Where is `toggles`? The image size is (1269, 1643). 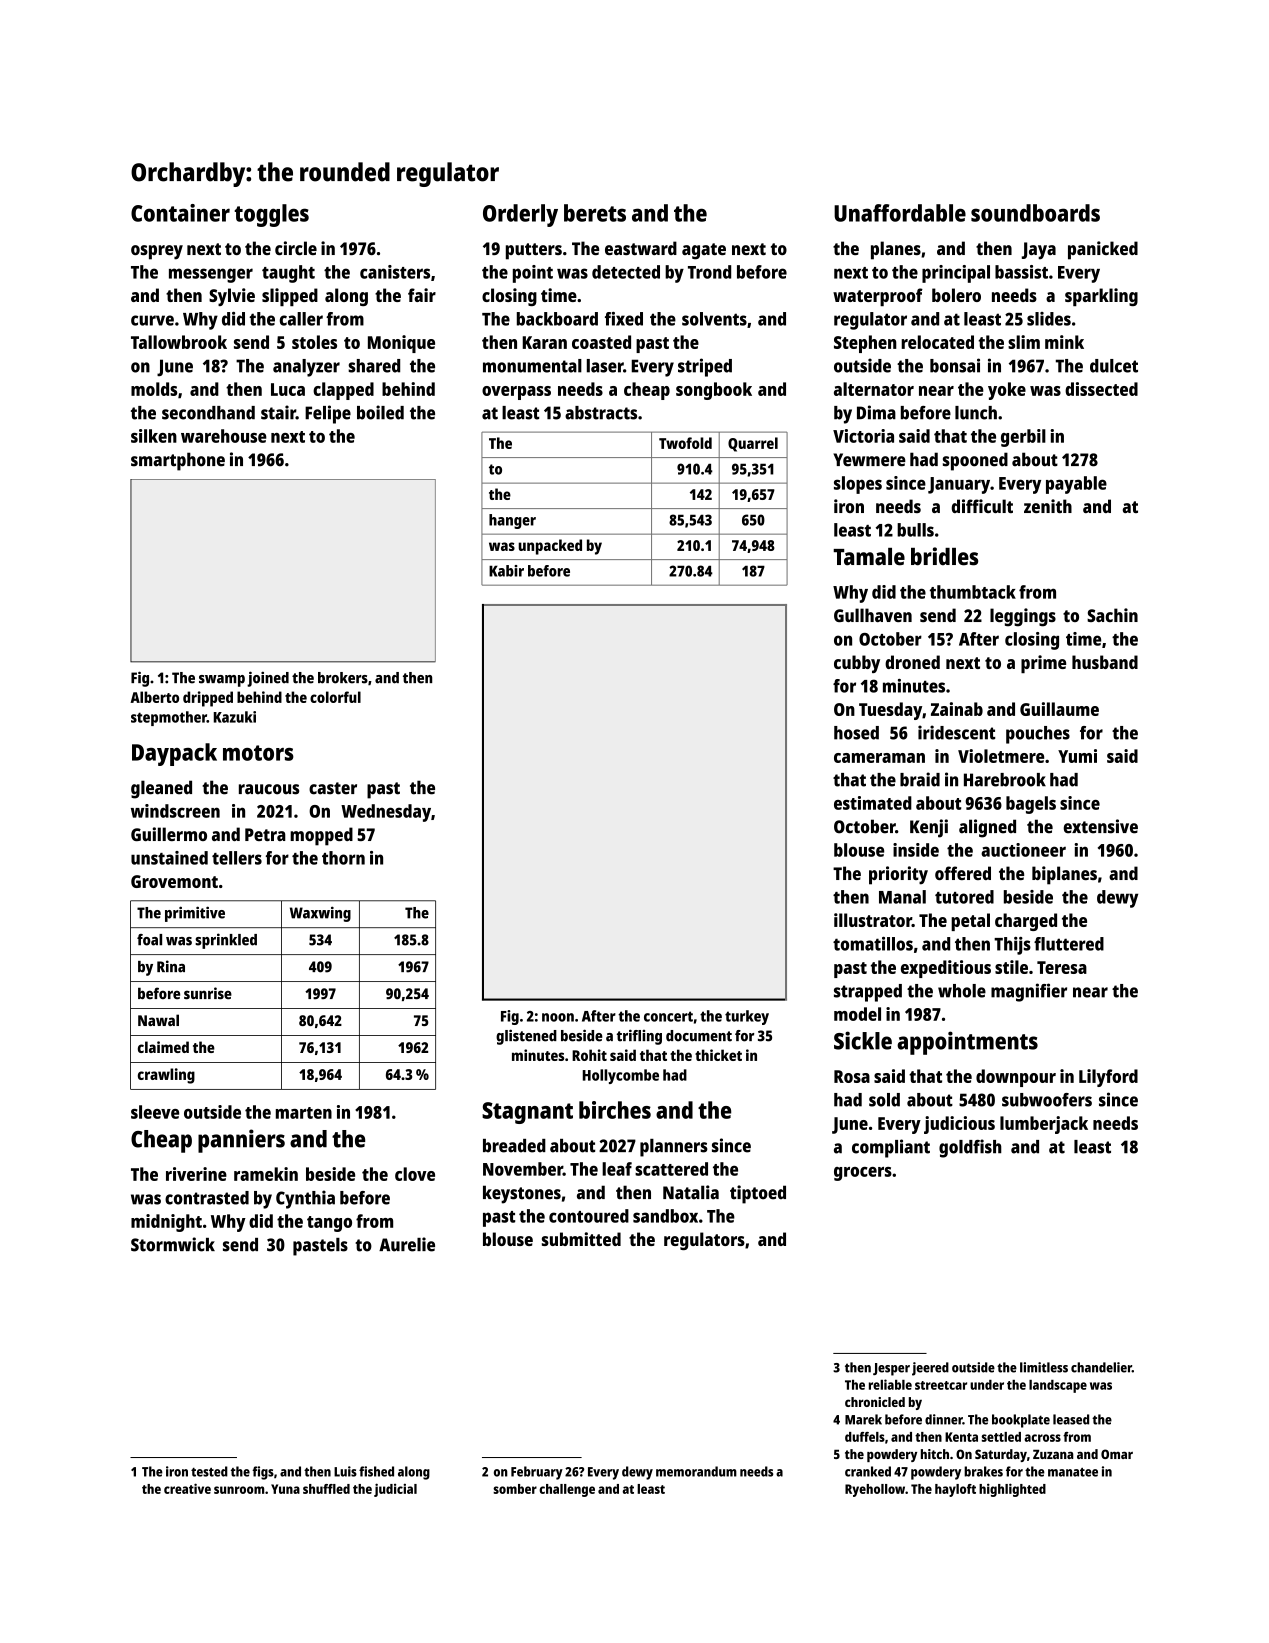 toggles is located at coordinates (271, 215).
